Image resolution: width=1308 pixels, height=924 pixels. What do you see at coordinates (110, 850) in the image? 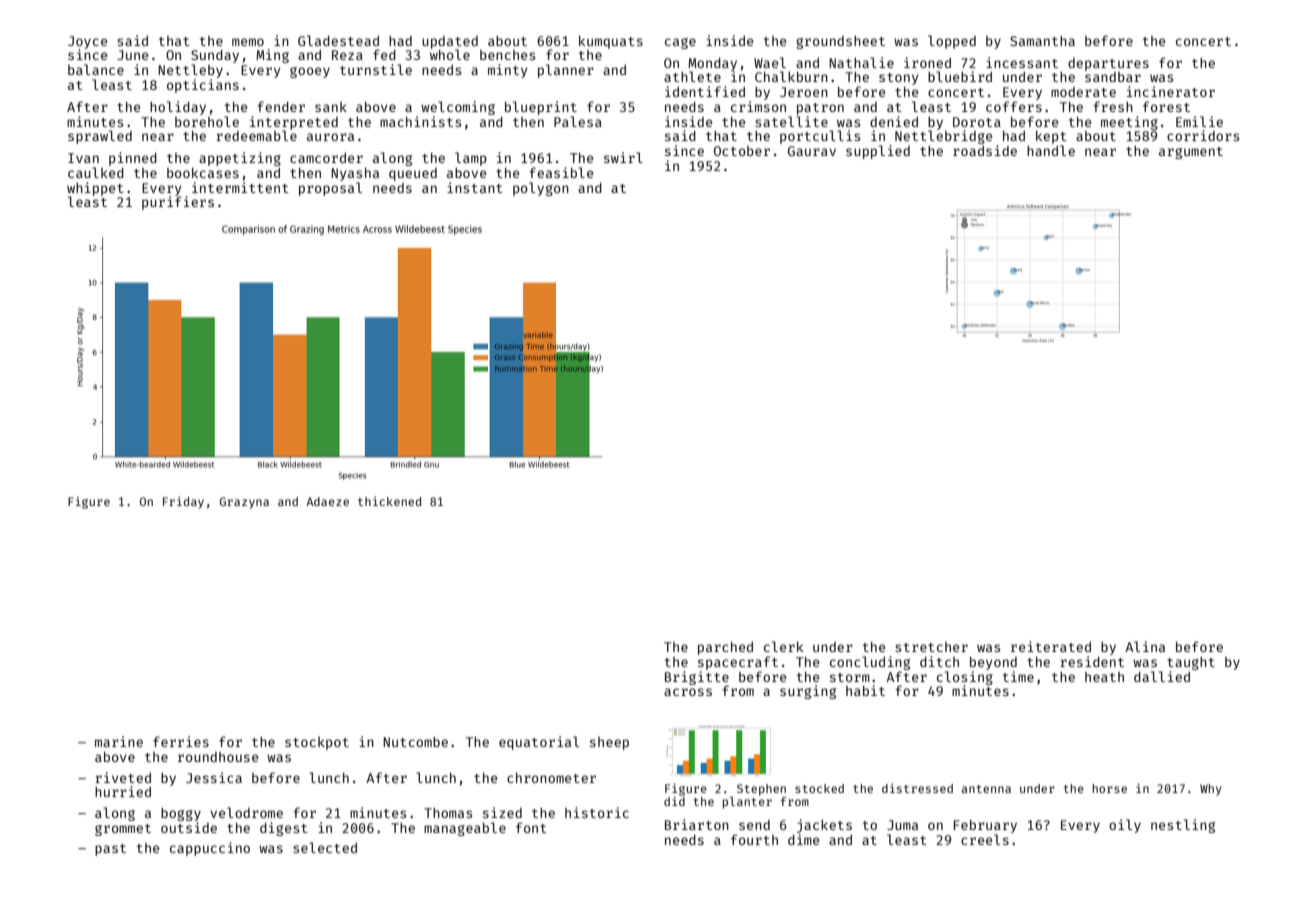
I see `past` at bounding box center [110, 850].
